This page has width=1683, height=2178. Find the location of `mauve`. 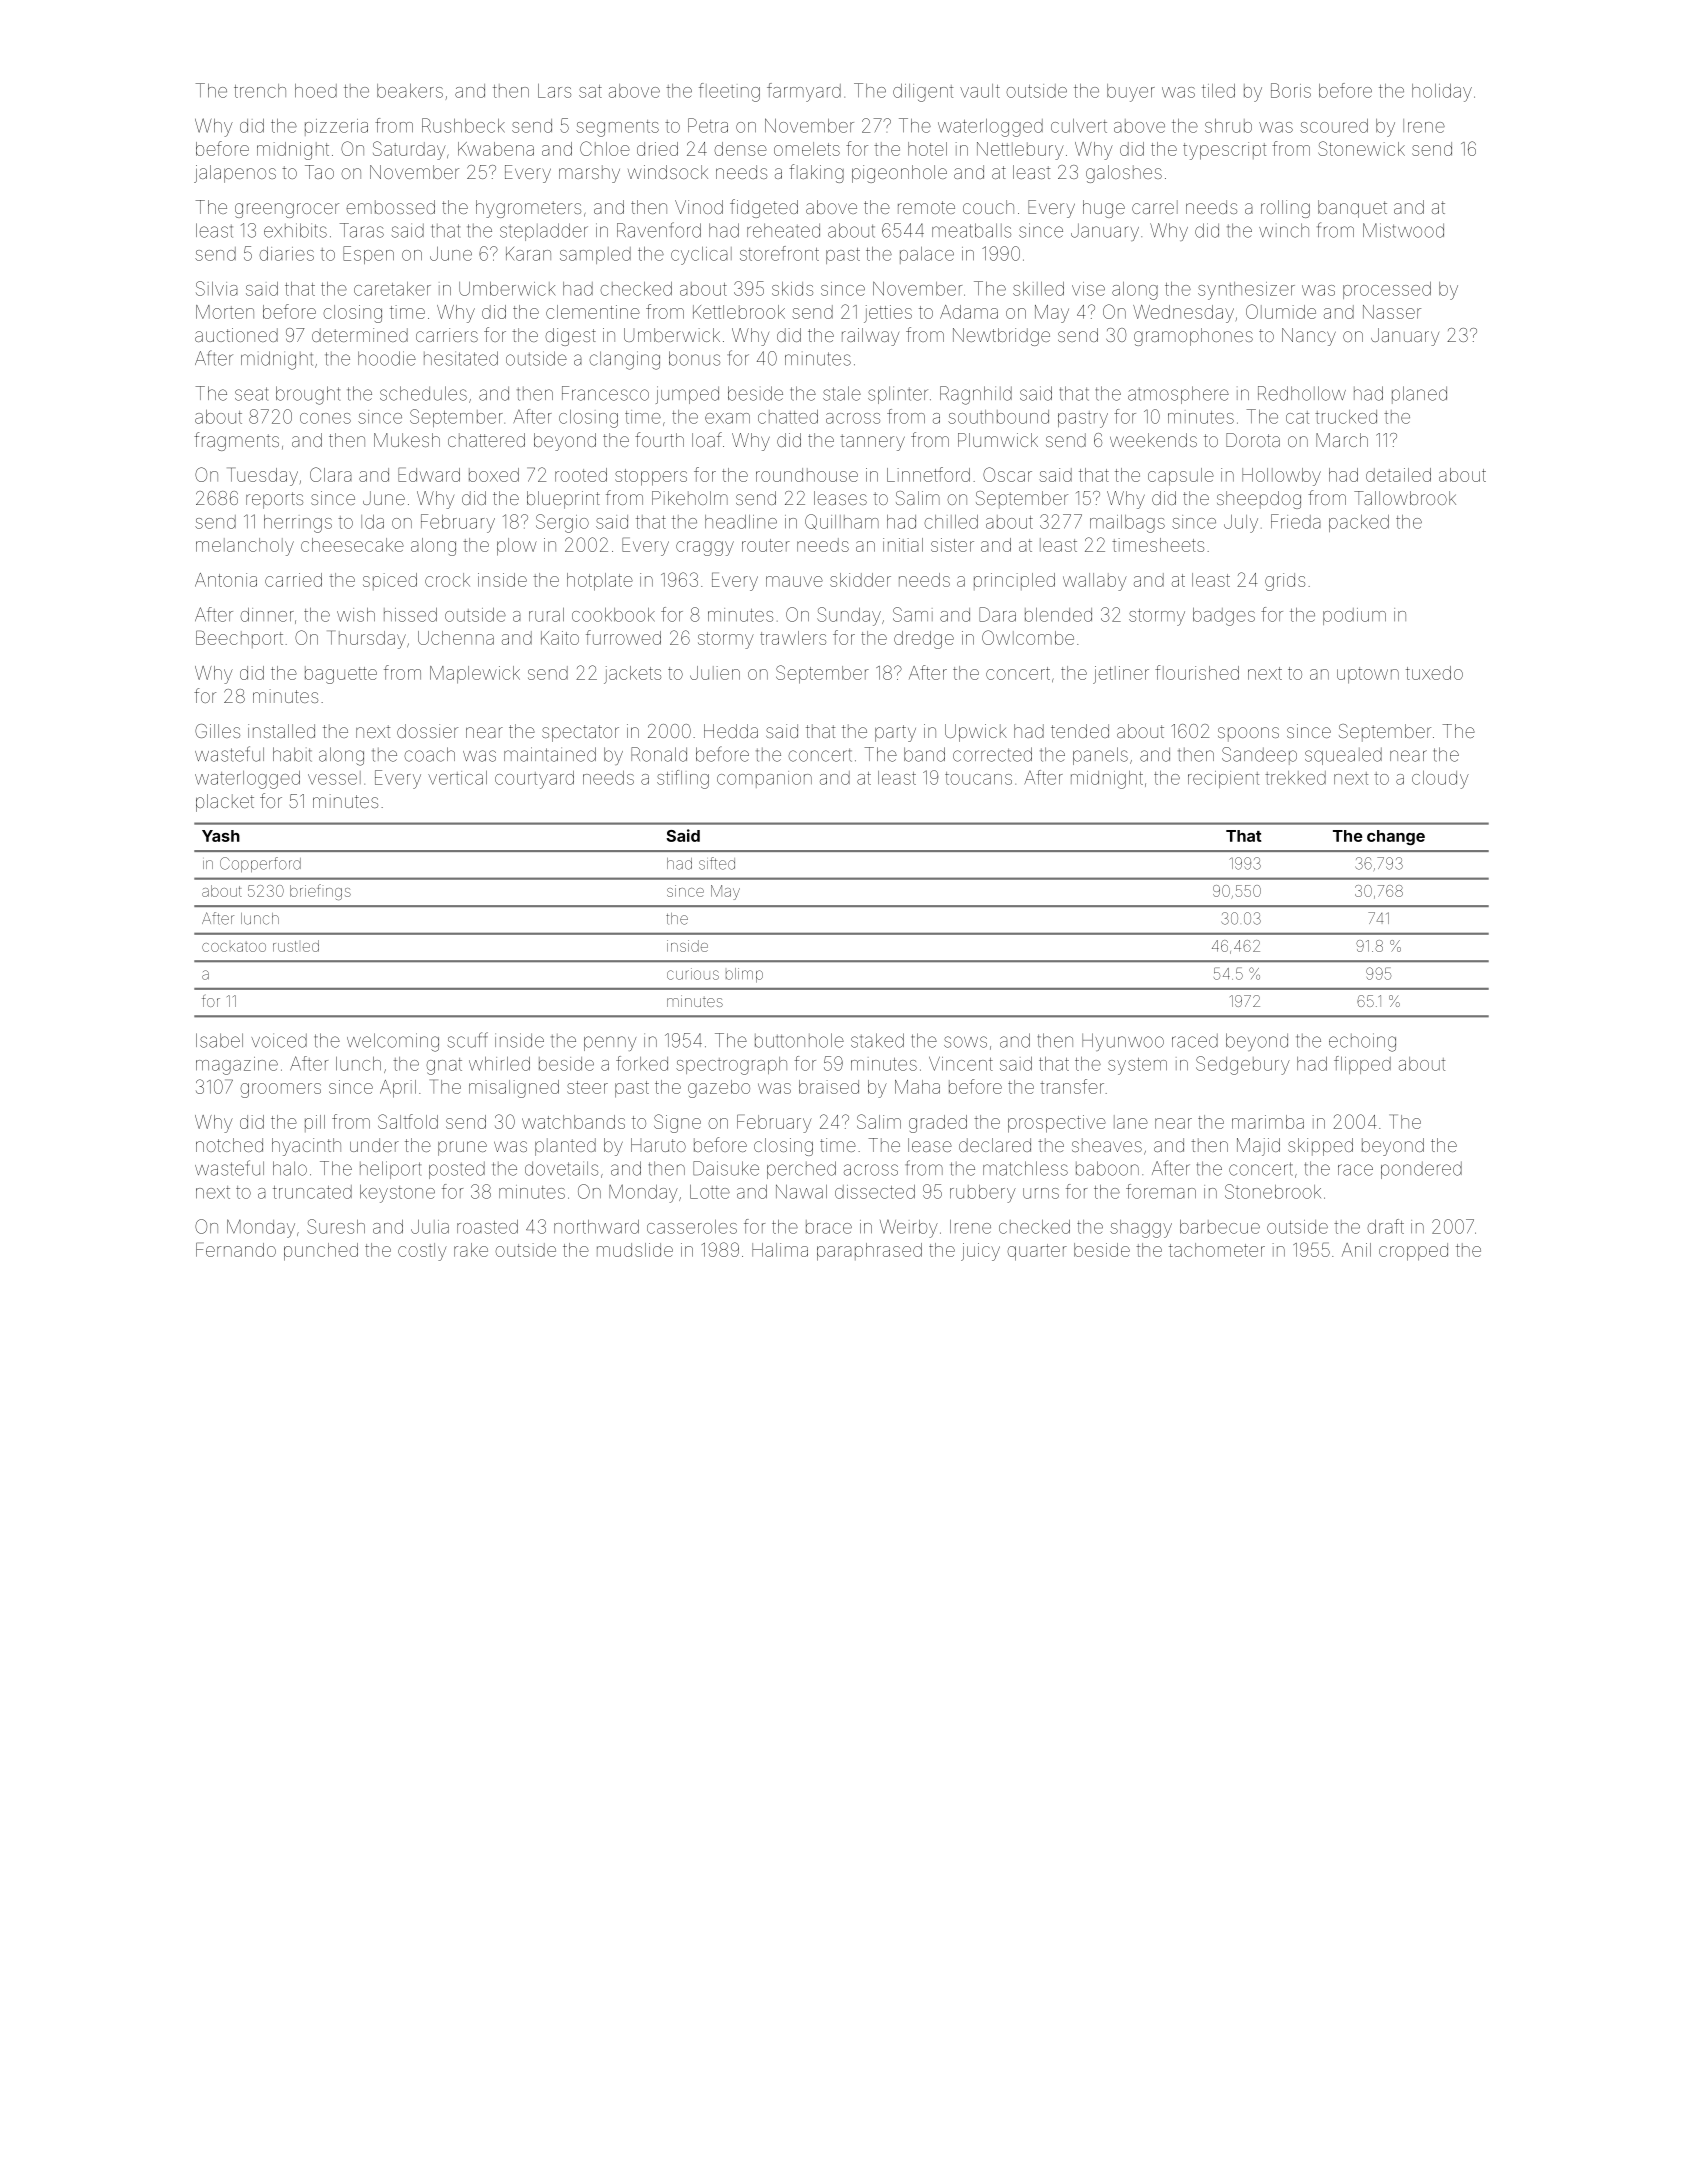

mauve is located at coordinates (794, 581).
